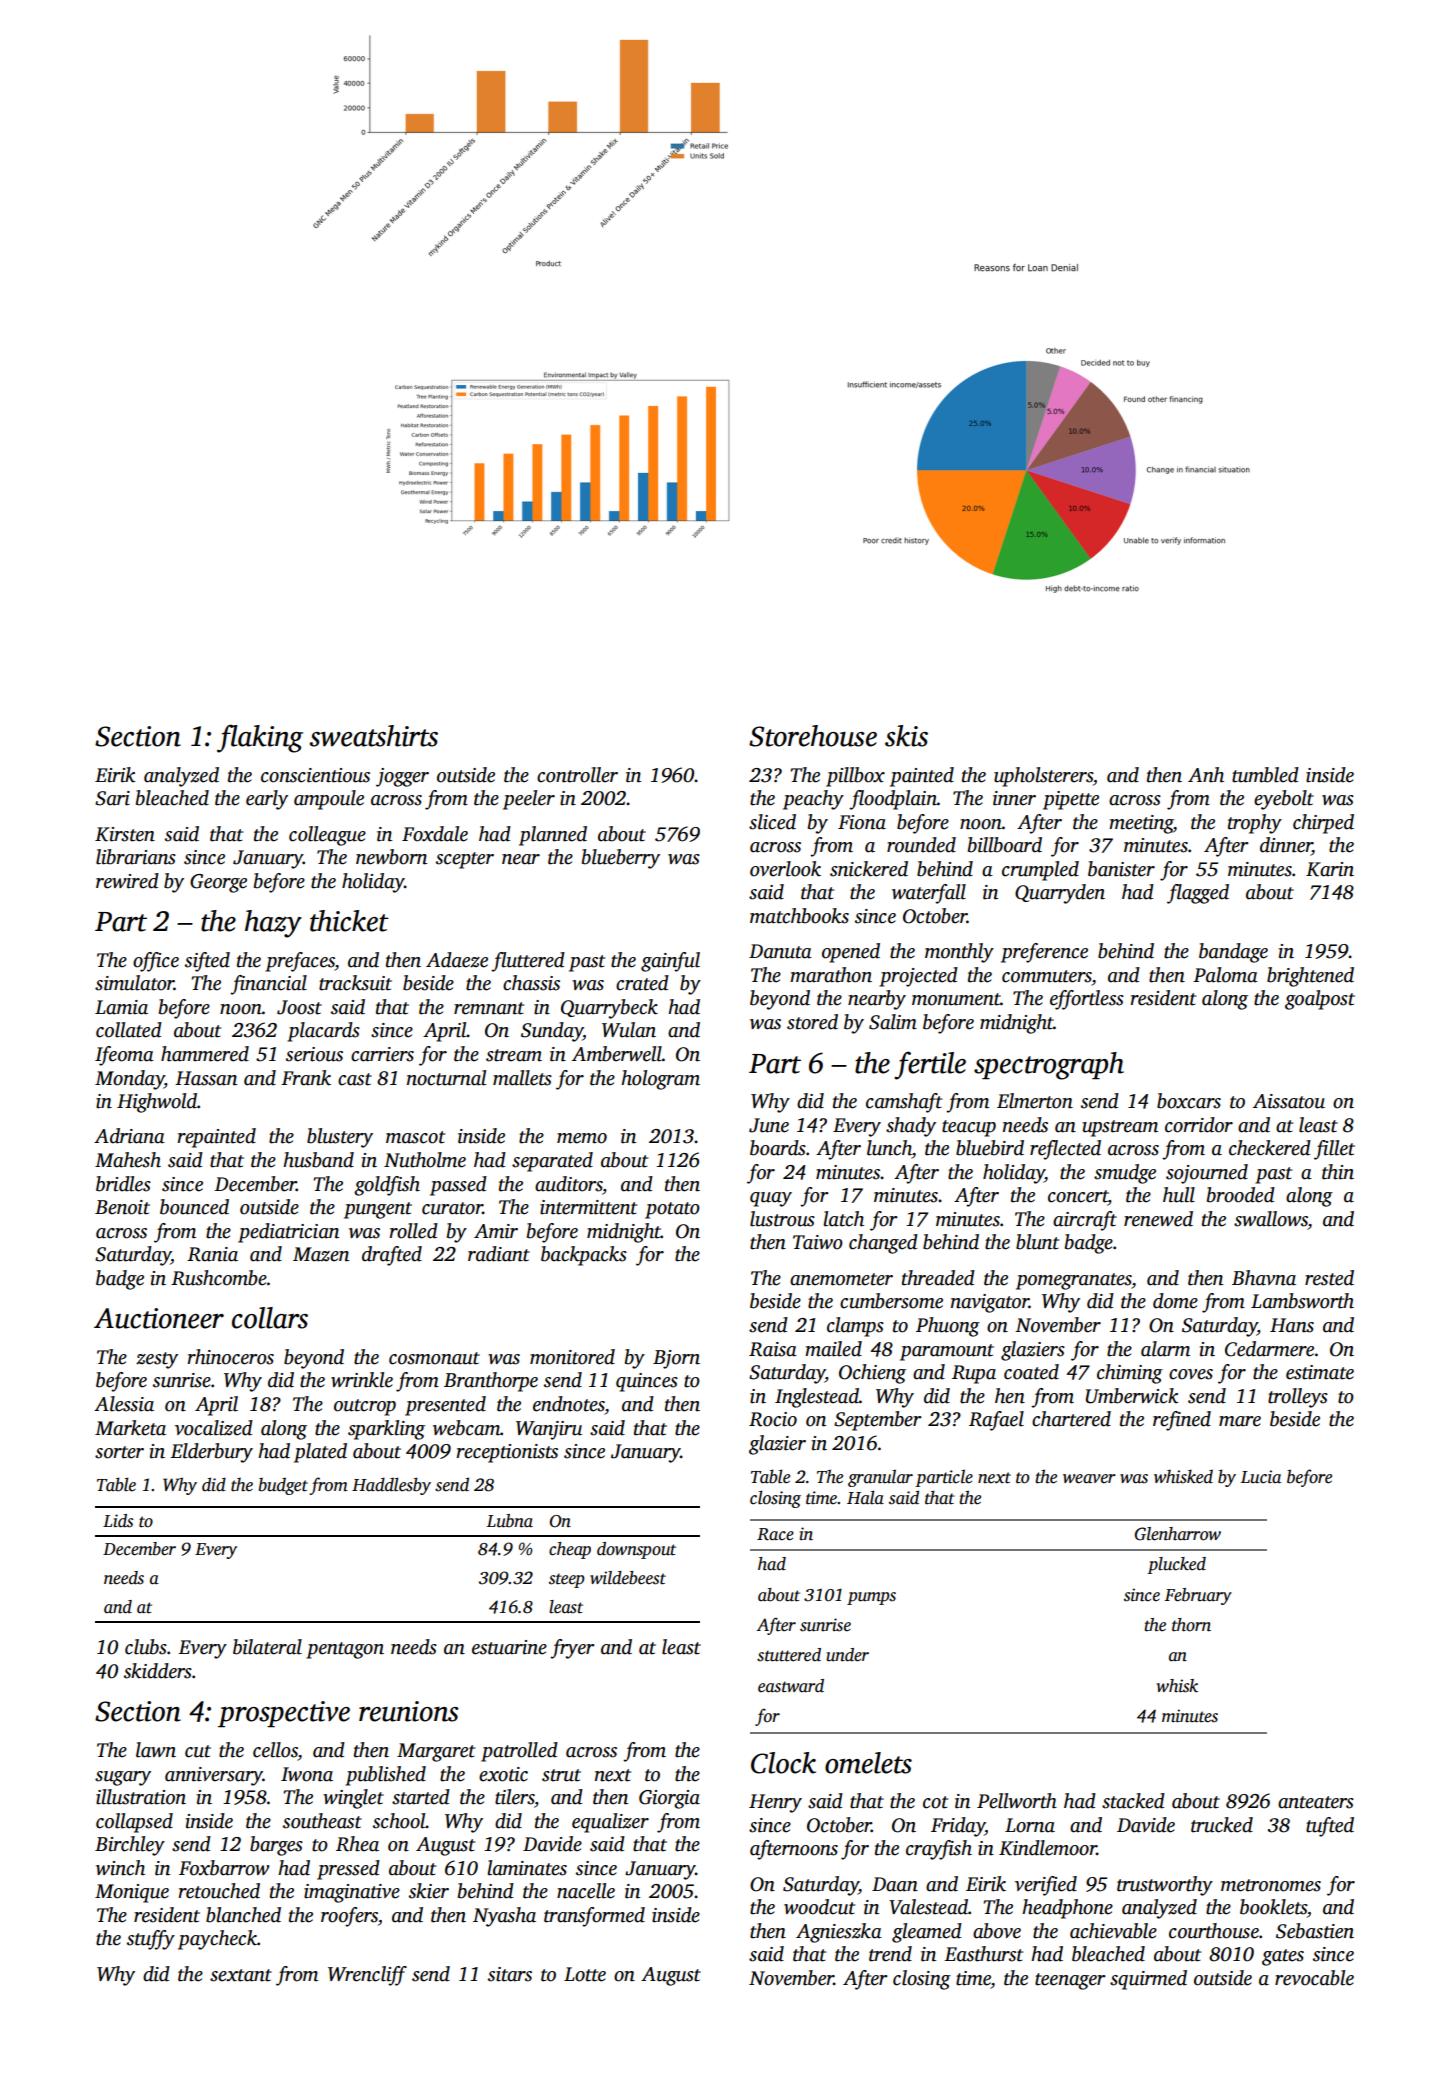 The width and height of the screenshot is (1450, 2100). What do you see at coordinates (813, 736) in the screenshot?
I see `Storehouse` at bounding box center [813, 736].
